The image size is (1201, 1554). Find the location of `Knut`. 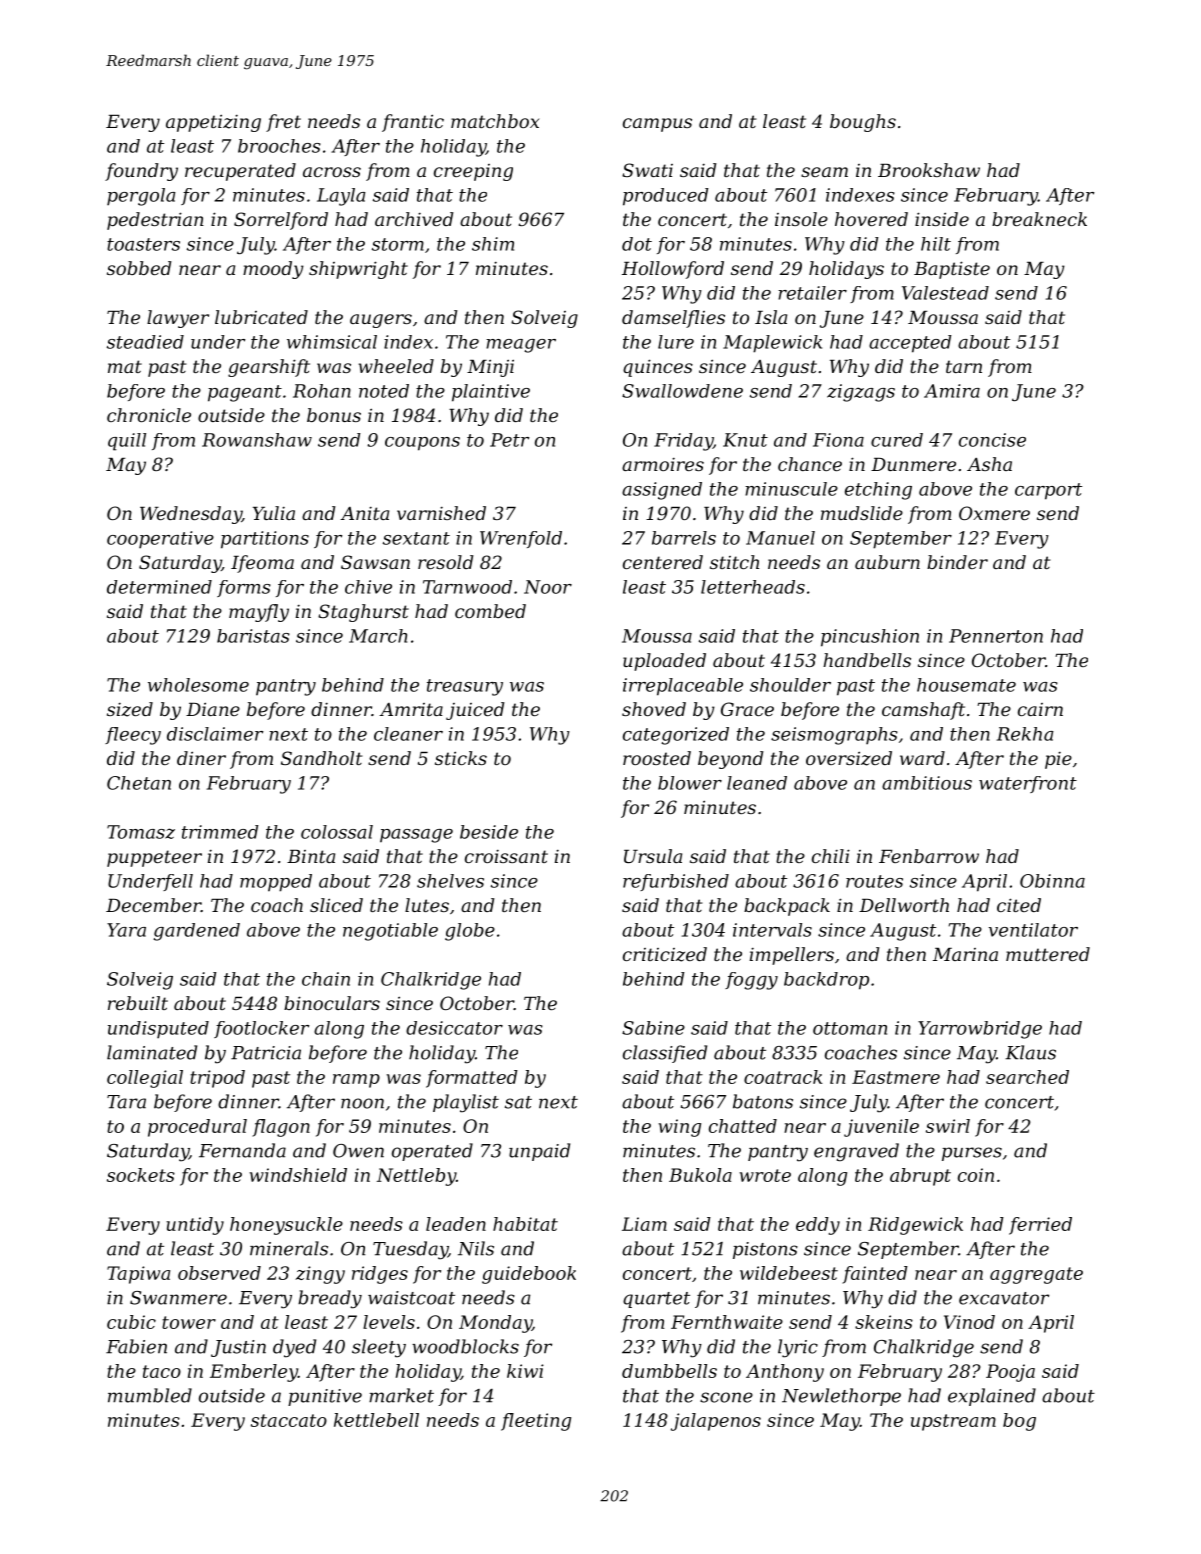

Knut is located at coordinates (745, 440).
